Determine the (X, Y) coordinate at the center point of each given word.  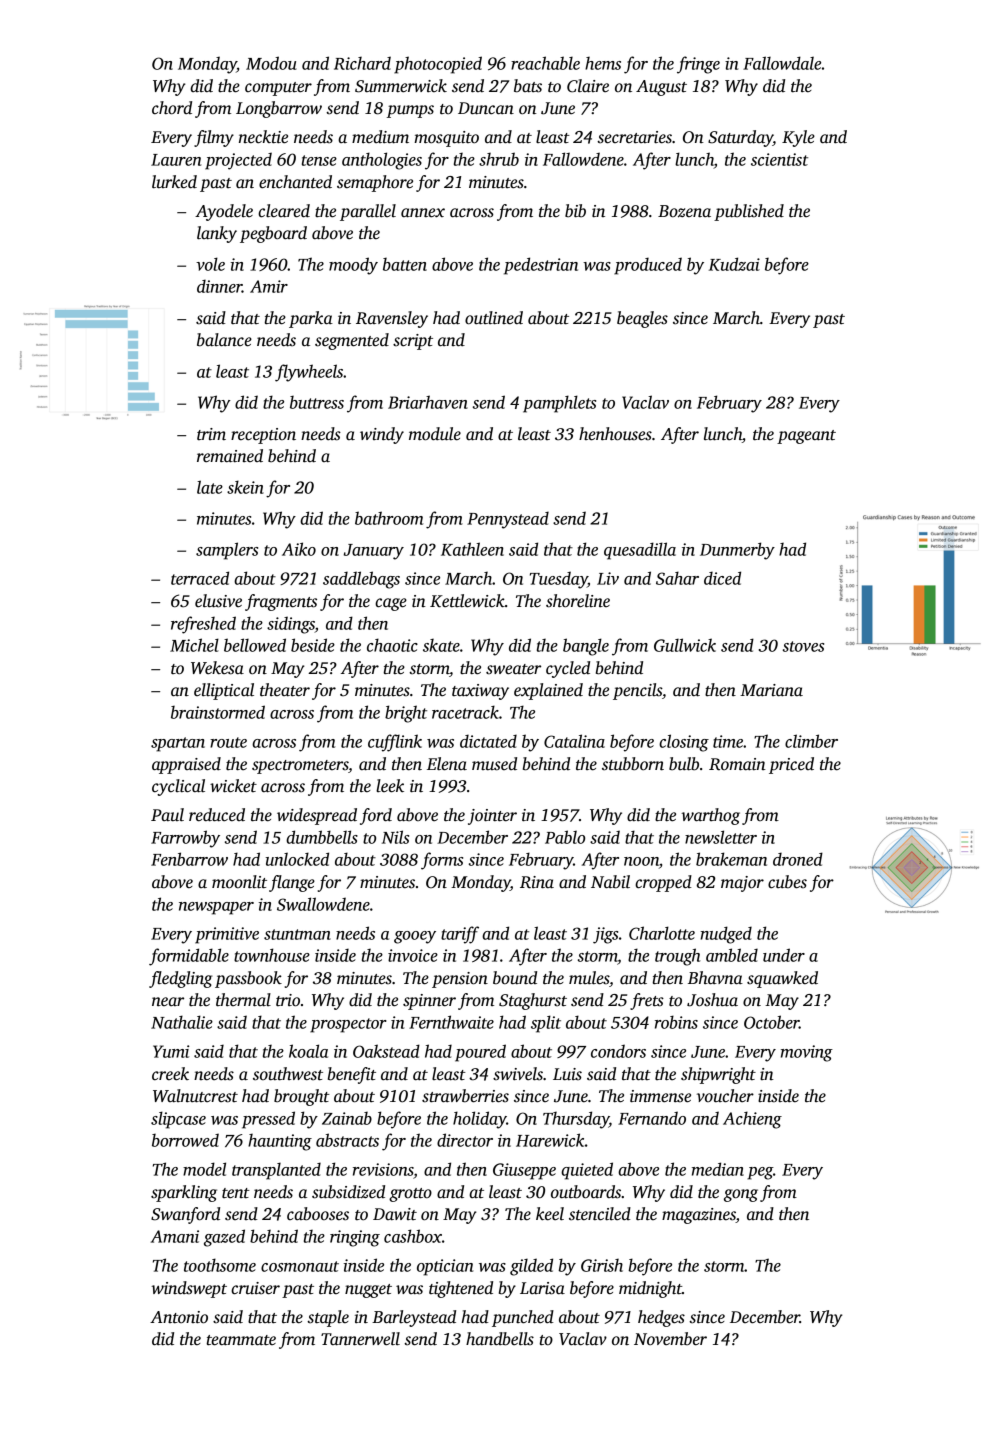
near (168, 1002)
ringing (355, 1238)
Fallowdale (782, 63)
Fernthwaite (451, 1022)
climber (811, 741)
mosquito (446, 139)
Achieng (752, 1120)
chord (172, 108)
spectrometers (300, 767)
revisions (383, 1169)
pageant (806, 437)
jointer (492, 817)
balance (224, 340)
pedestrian (541, 266)
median (718, 1169)
